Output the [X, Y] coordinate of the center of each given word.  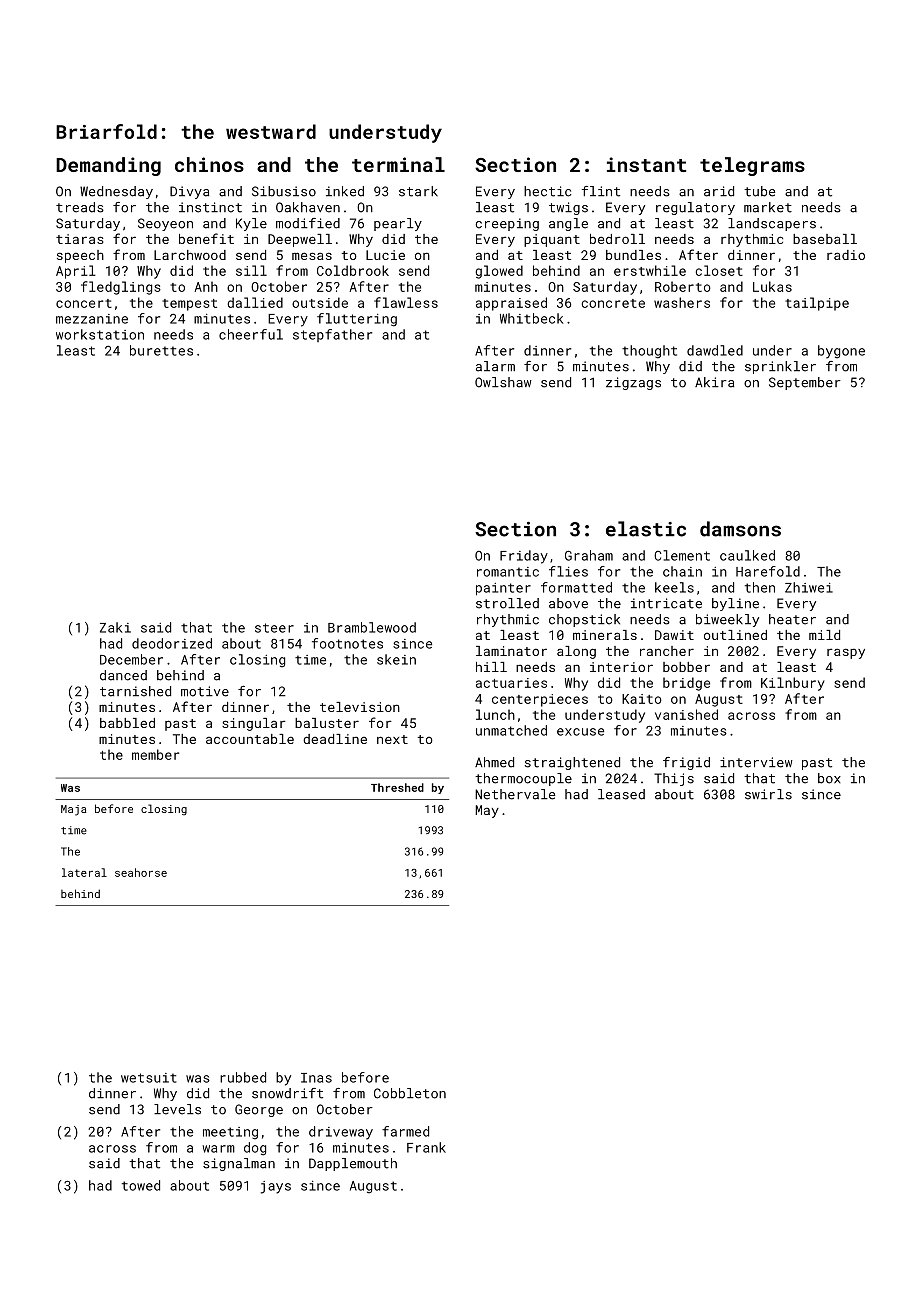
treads [80, 207]
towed [141, 1185]
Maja [74, 810]
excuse [580, 732]
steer [274, 628]
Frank [426, 1147]
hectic [547, 191]
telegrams [752, 166]
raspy [846, 653]
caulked [747, 555]
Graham [589, 555]
